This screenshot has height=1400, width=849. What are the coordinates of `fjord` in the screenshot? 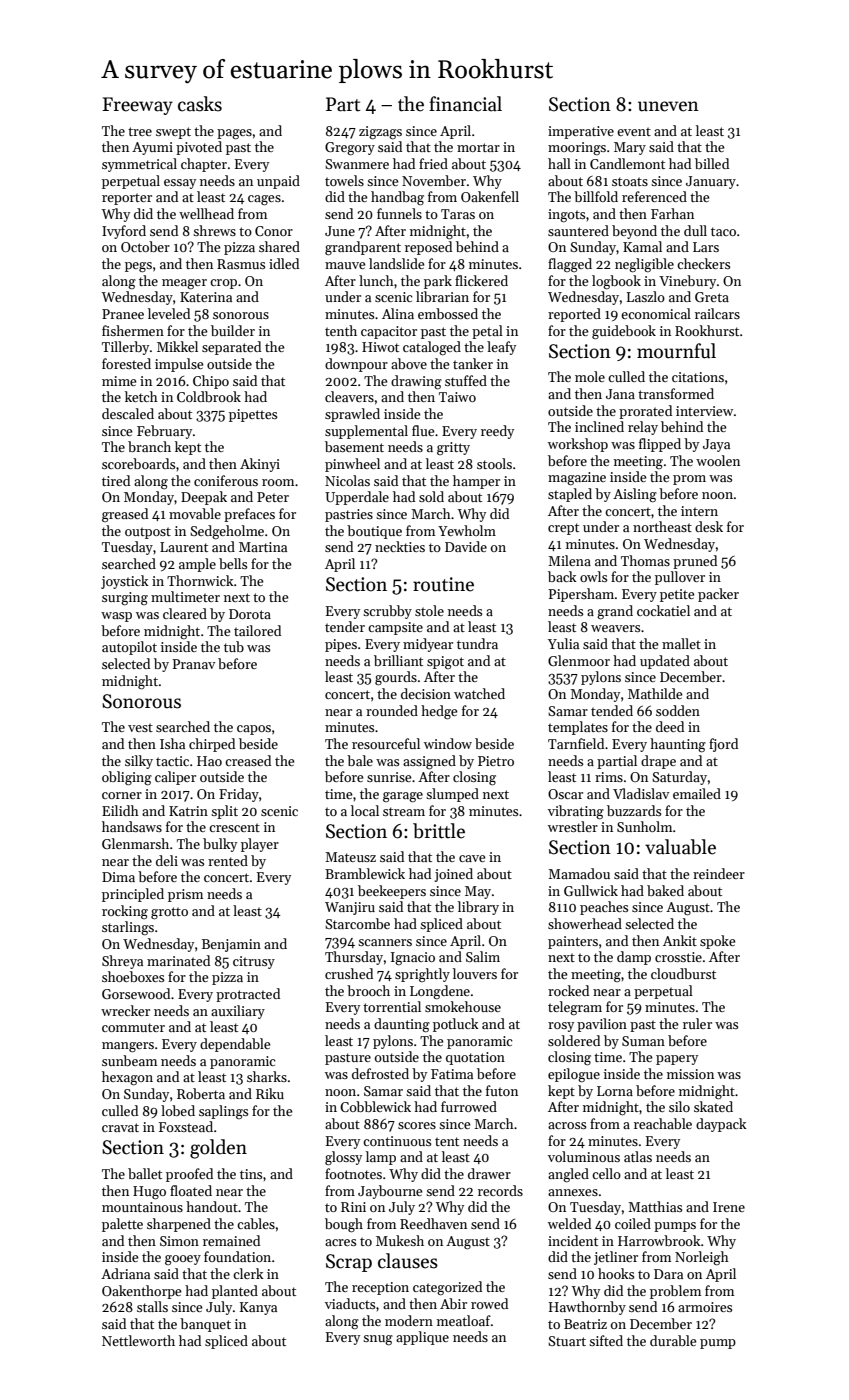 It's located at (723, 745).
